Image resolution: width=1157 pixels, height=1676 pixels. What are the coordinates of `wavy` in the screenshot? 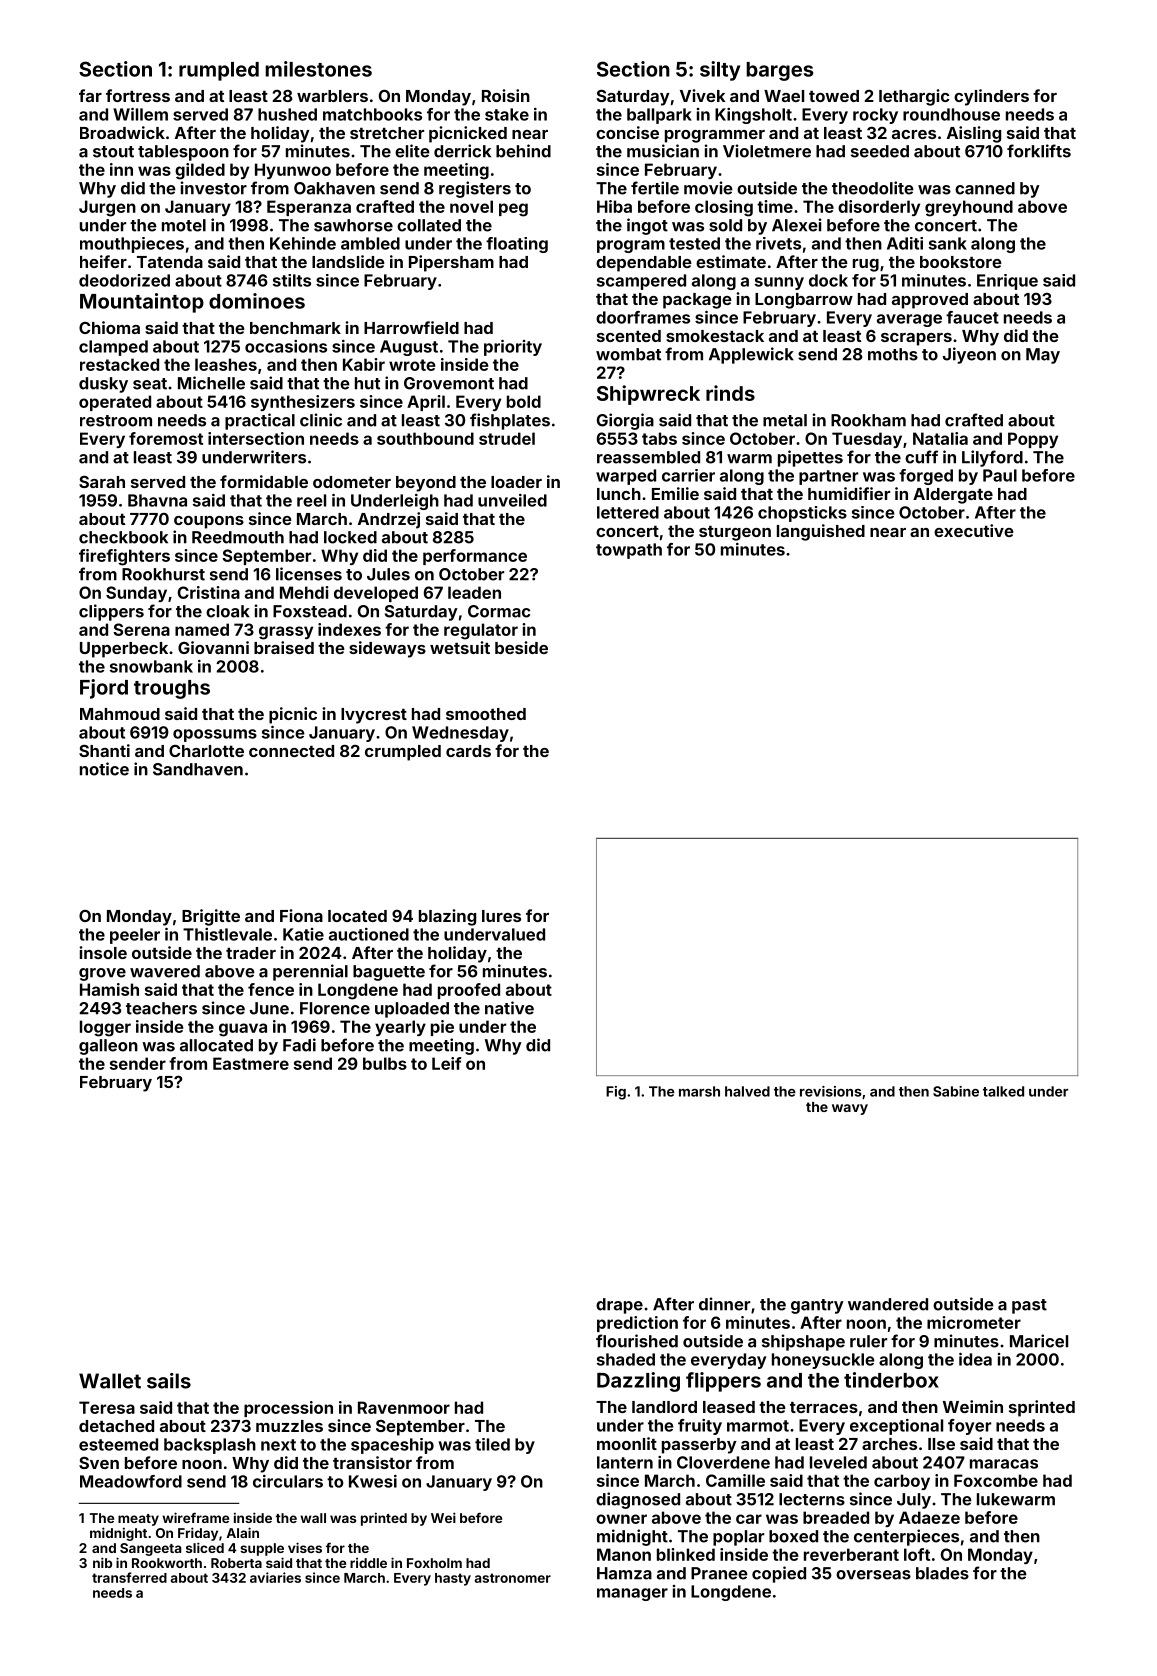 It's located at (850, 1109).
